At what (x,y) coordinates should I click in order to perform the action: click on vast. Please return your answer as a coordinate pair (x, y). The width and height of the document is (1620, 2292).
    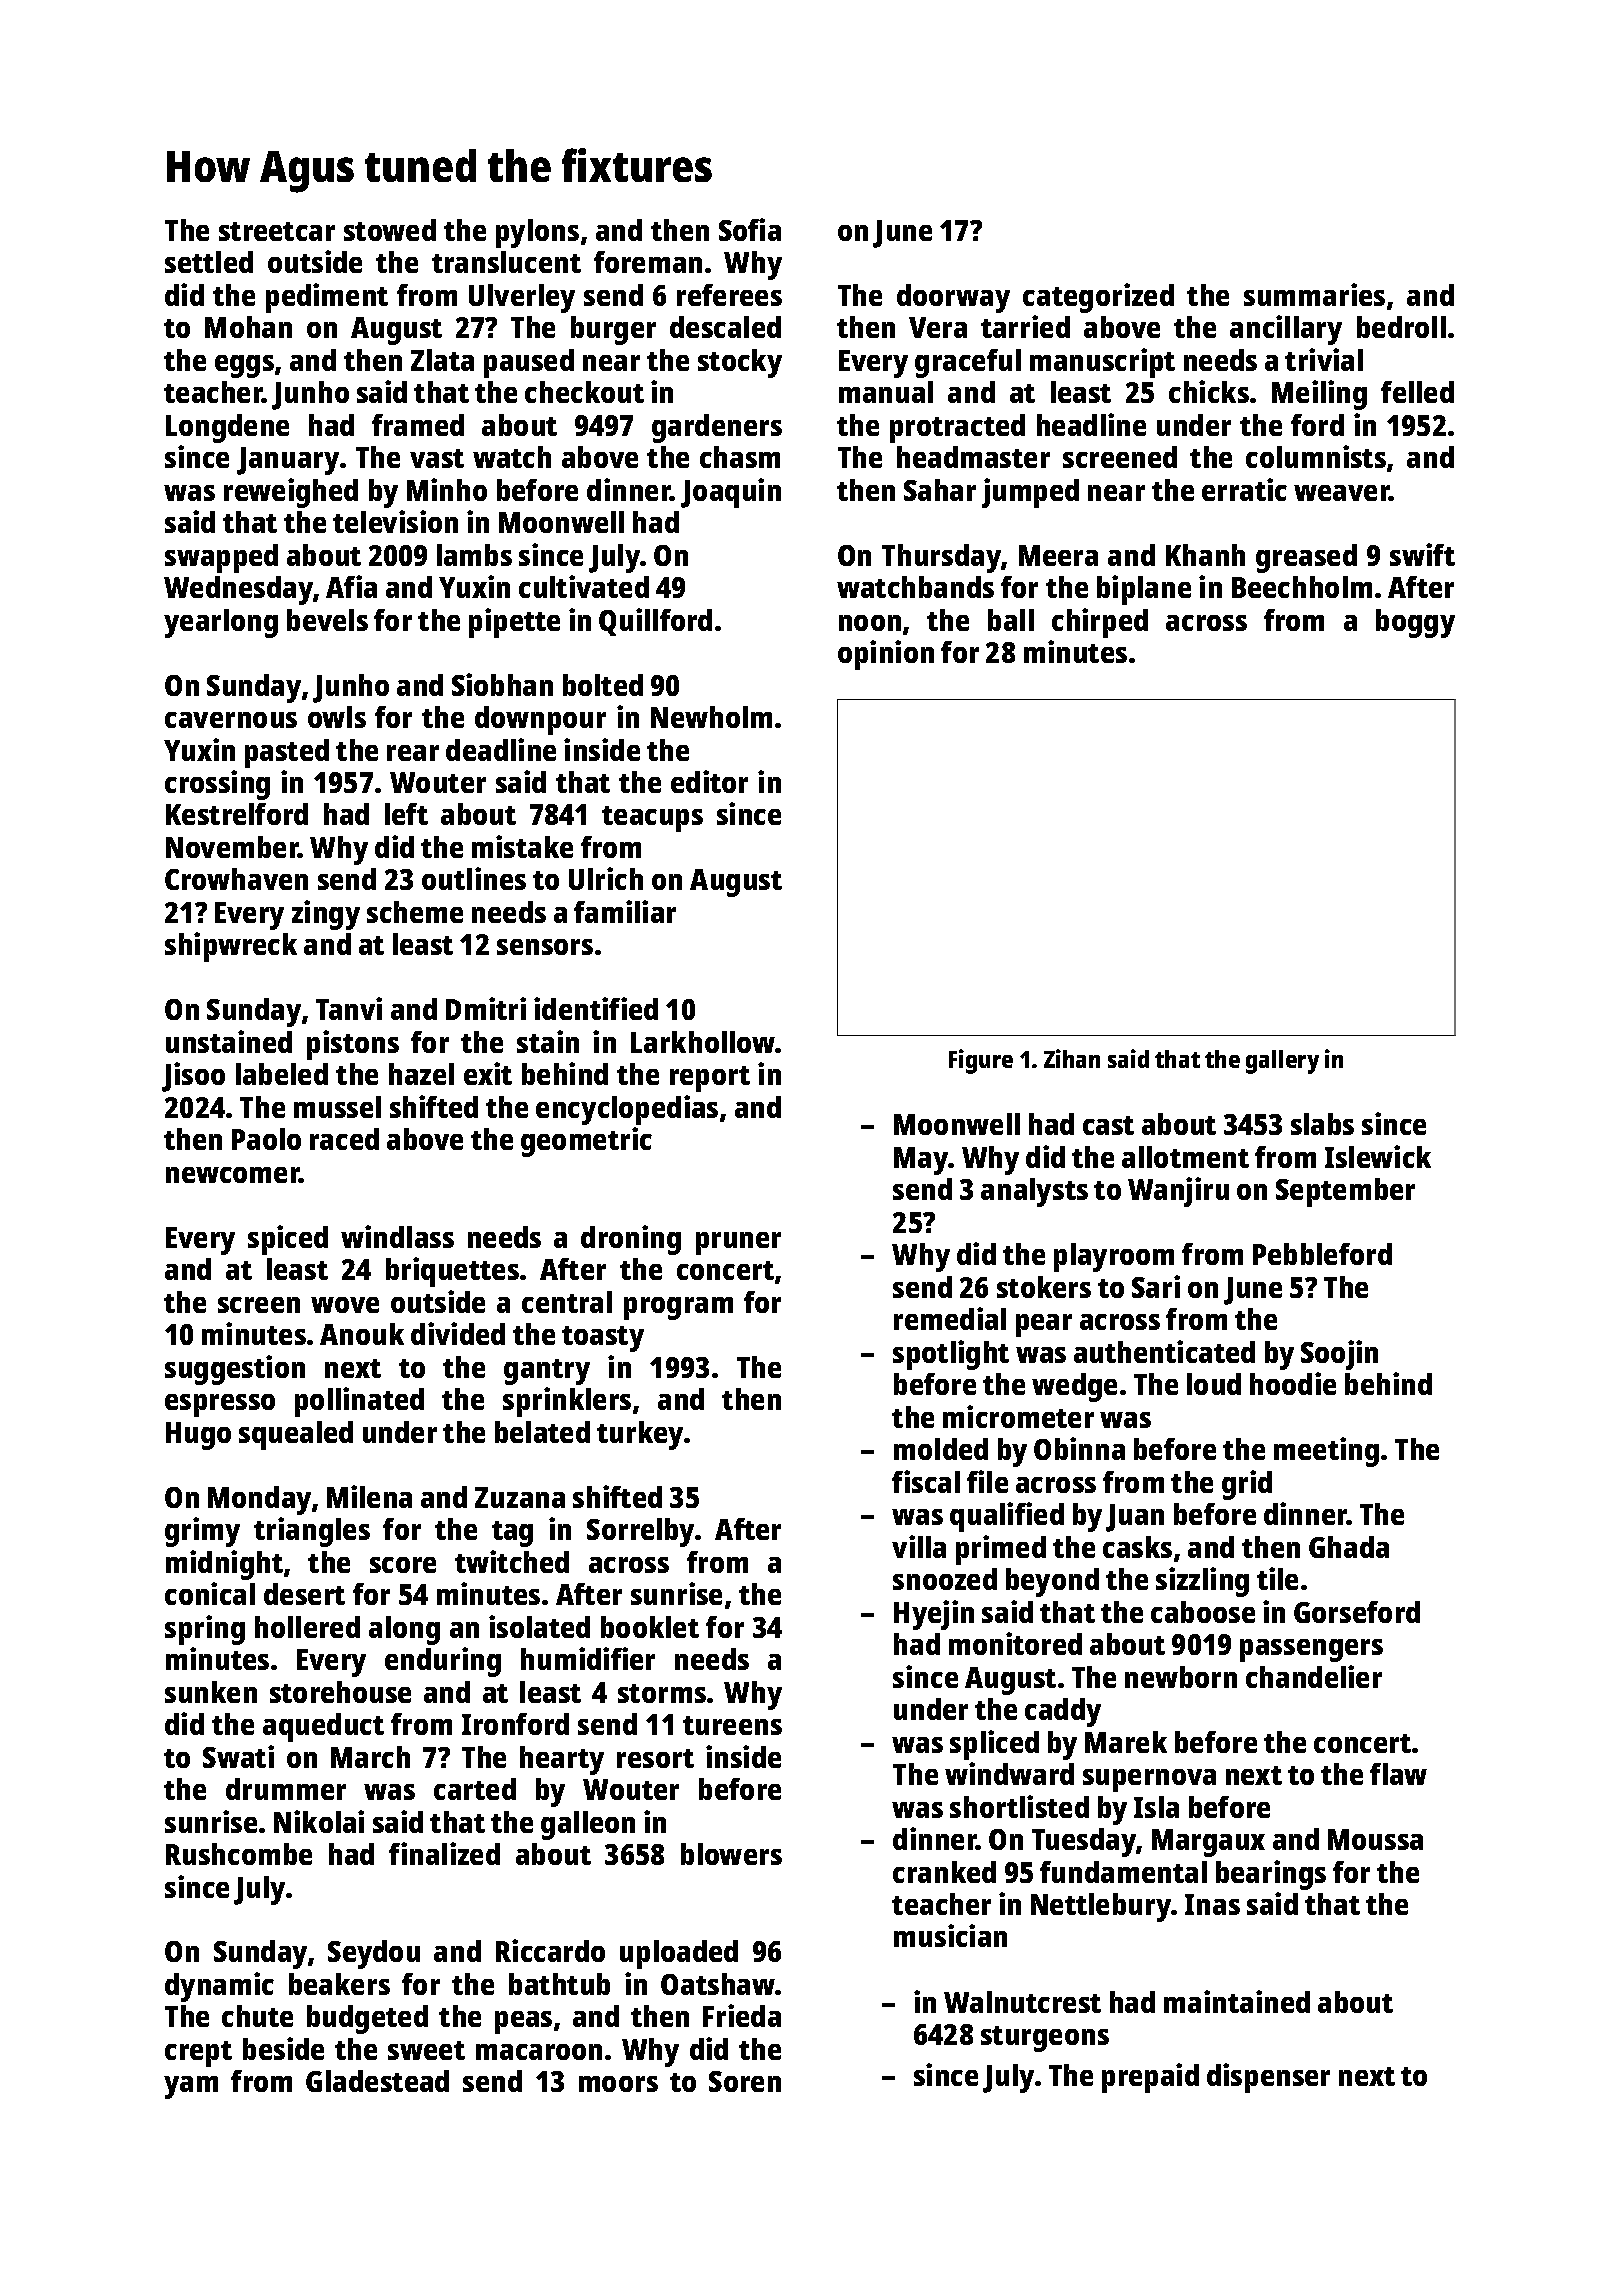
    Looking at the image, I should click on (437, 458).
